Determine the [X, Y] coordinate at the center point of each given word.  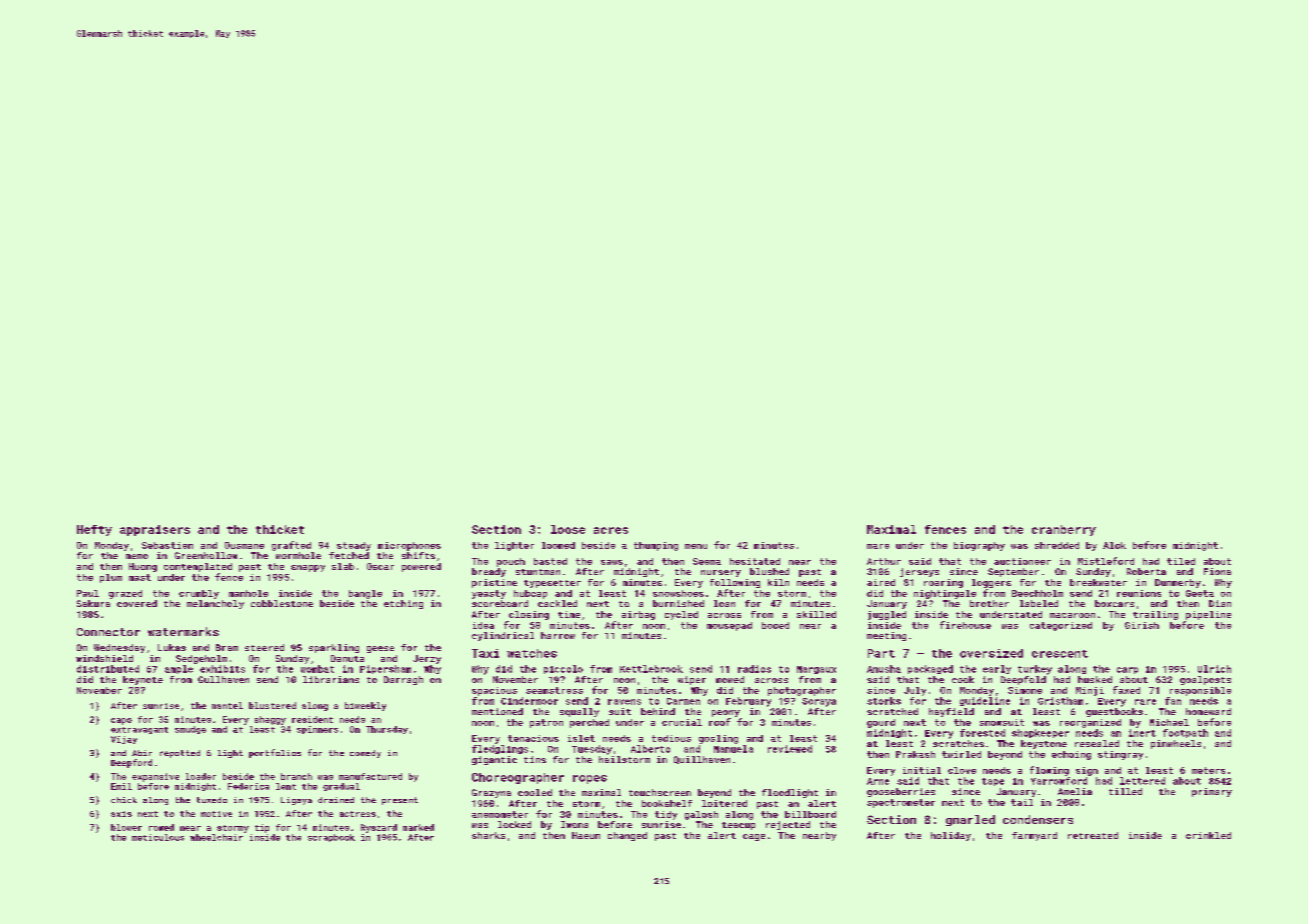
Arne [878, 781]
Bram [227, 647]
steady [354, 546]
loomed [558, 545]
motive [216, 814]
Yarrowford [1059, 781]
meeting [886, 636]
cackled [557, 603]
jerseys [919, 572]
